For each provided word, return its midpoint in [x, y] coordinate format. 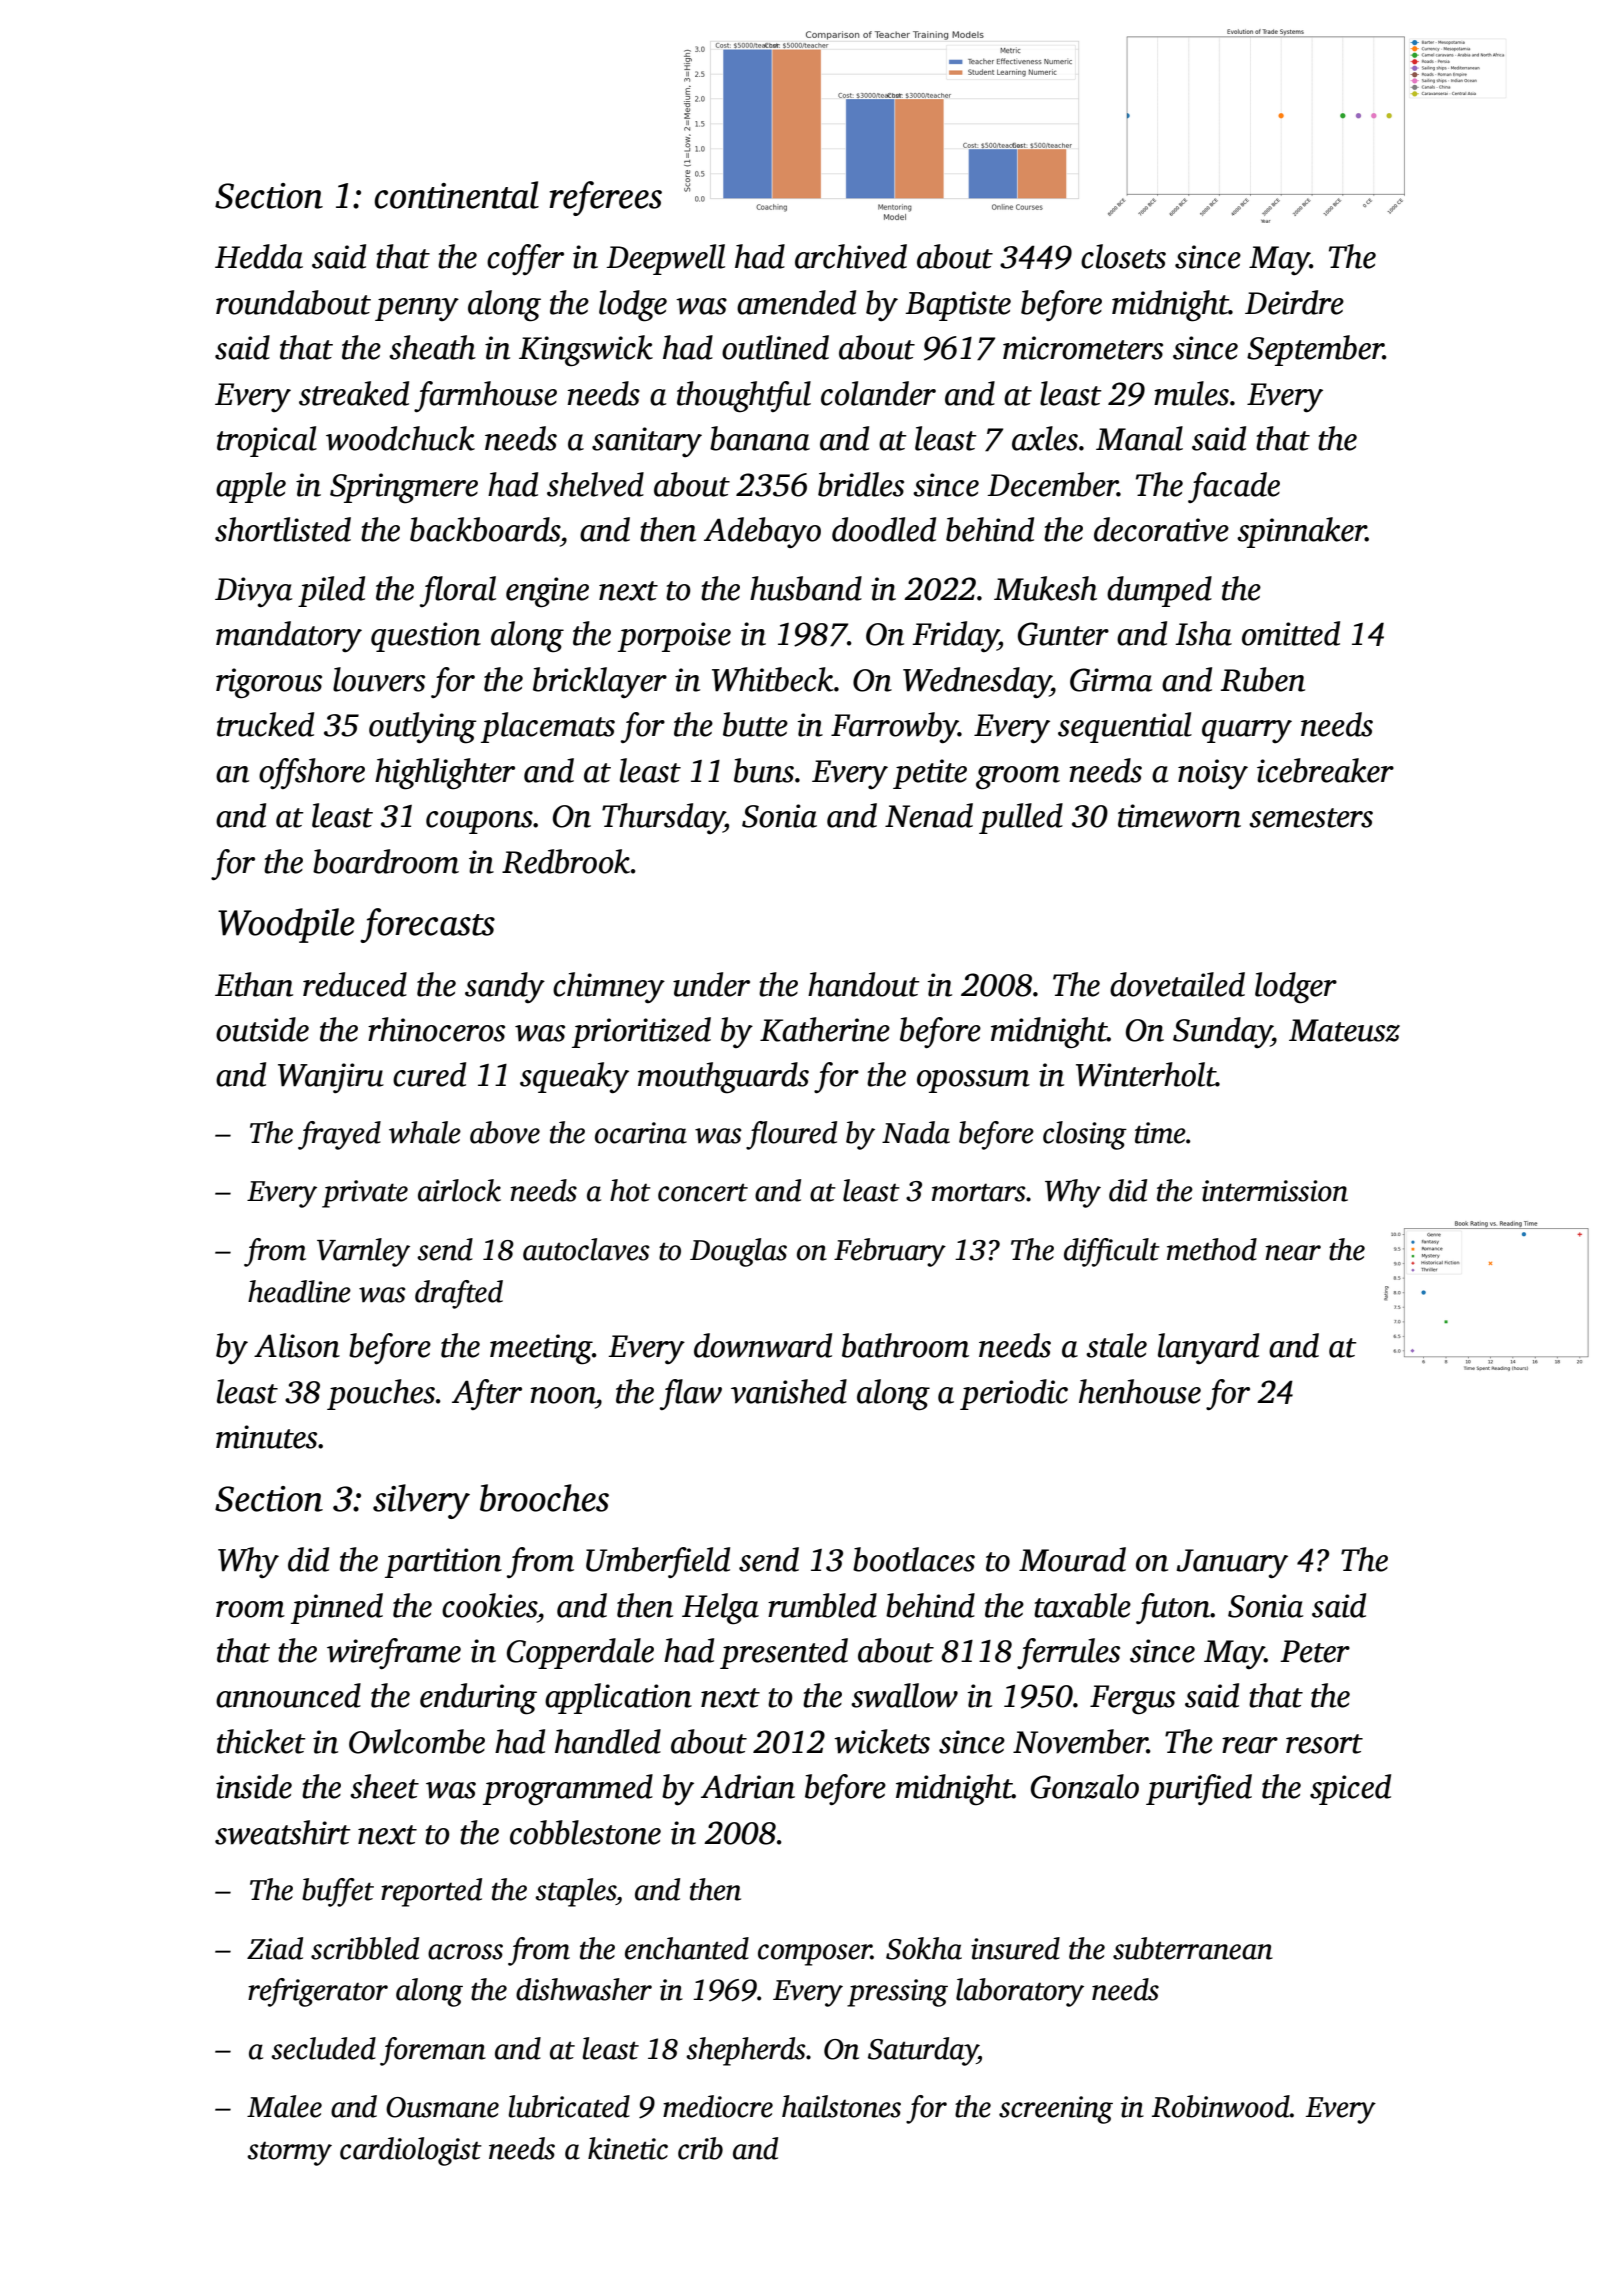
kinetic [628, 2148]
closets [1123, 256]
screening [1056, 2110]
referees [605, 198]
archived [851, 256]
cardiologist [411, 2151]
